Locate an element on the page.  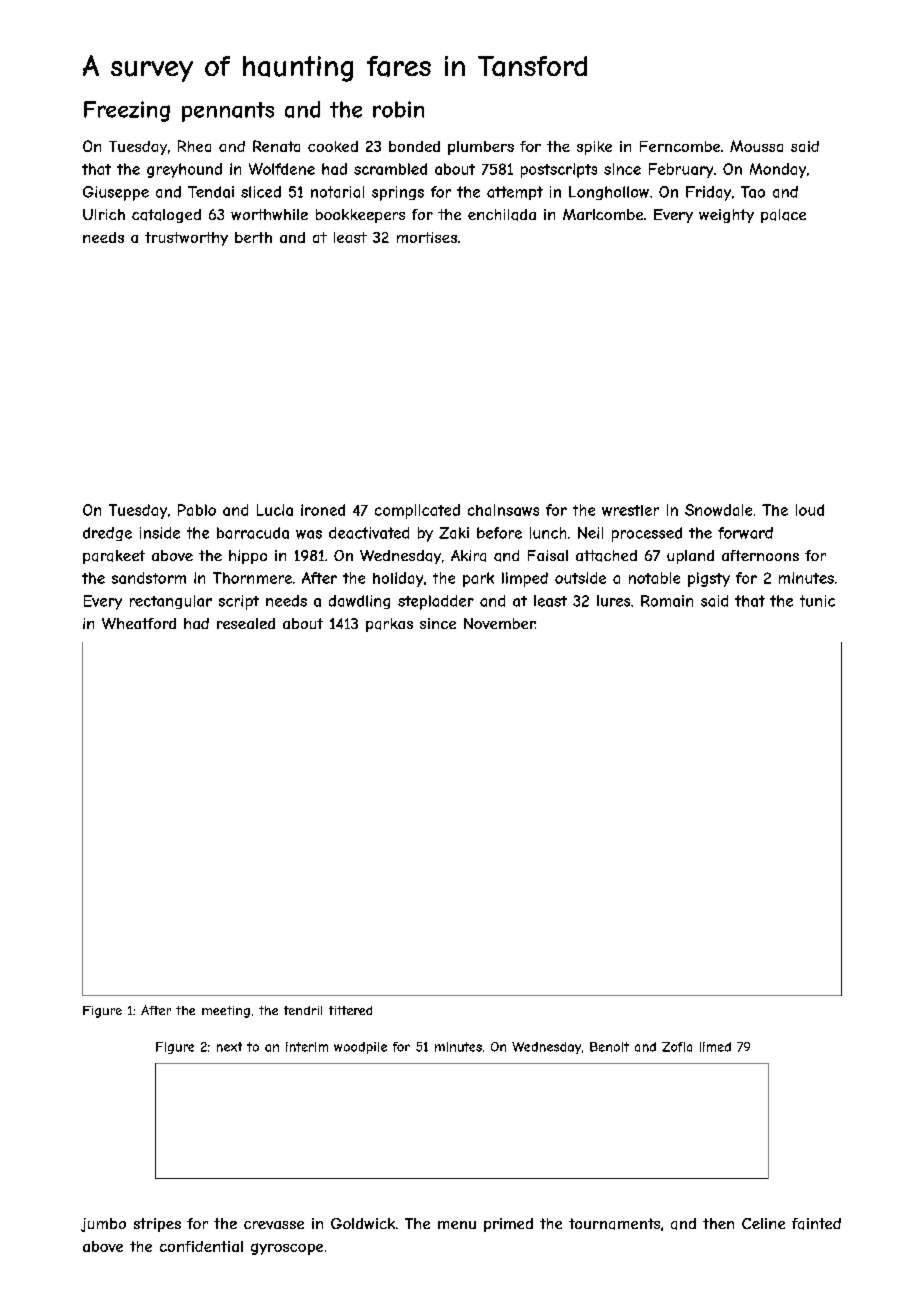
Wheatford is located at coordinates (139, 623).
